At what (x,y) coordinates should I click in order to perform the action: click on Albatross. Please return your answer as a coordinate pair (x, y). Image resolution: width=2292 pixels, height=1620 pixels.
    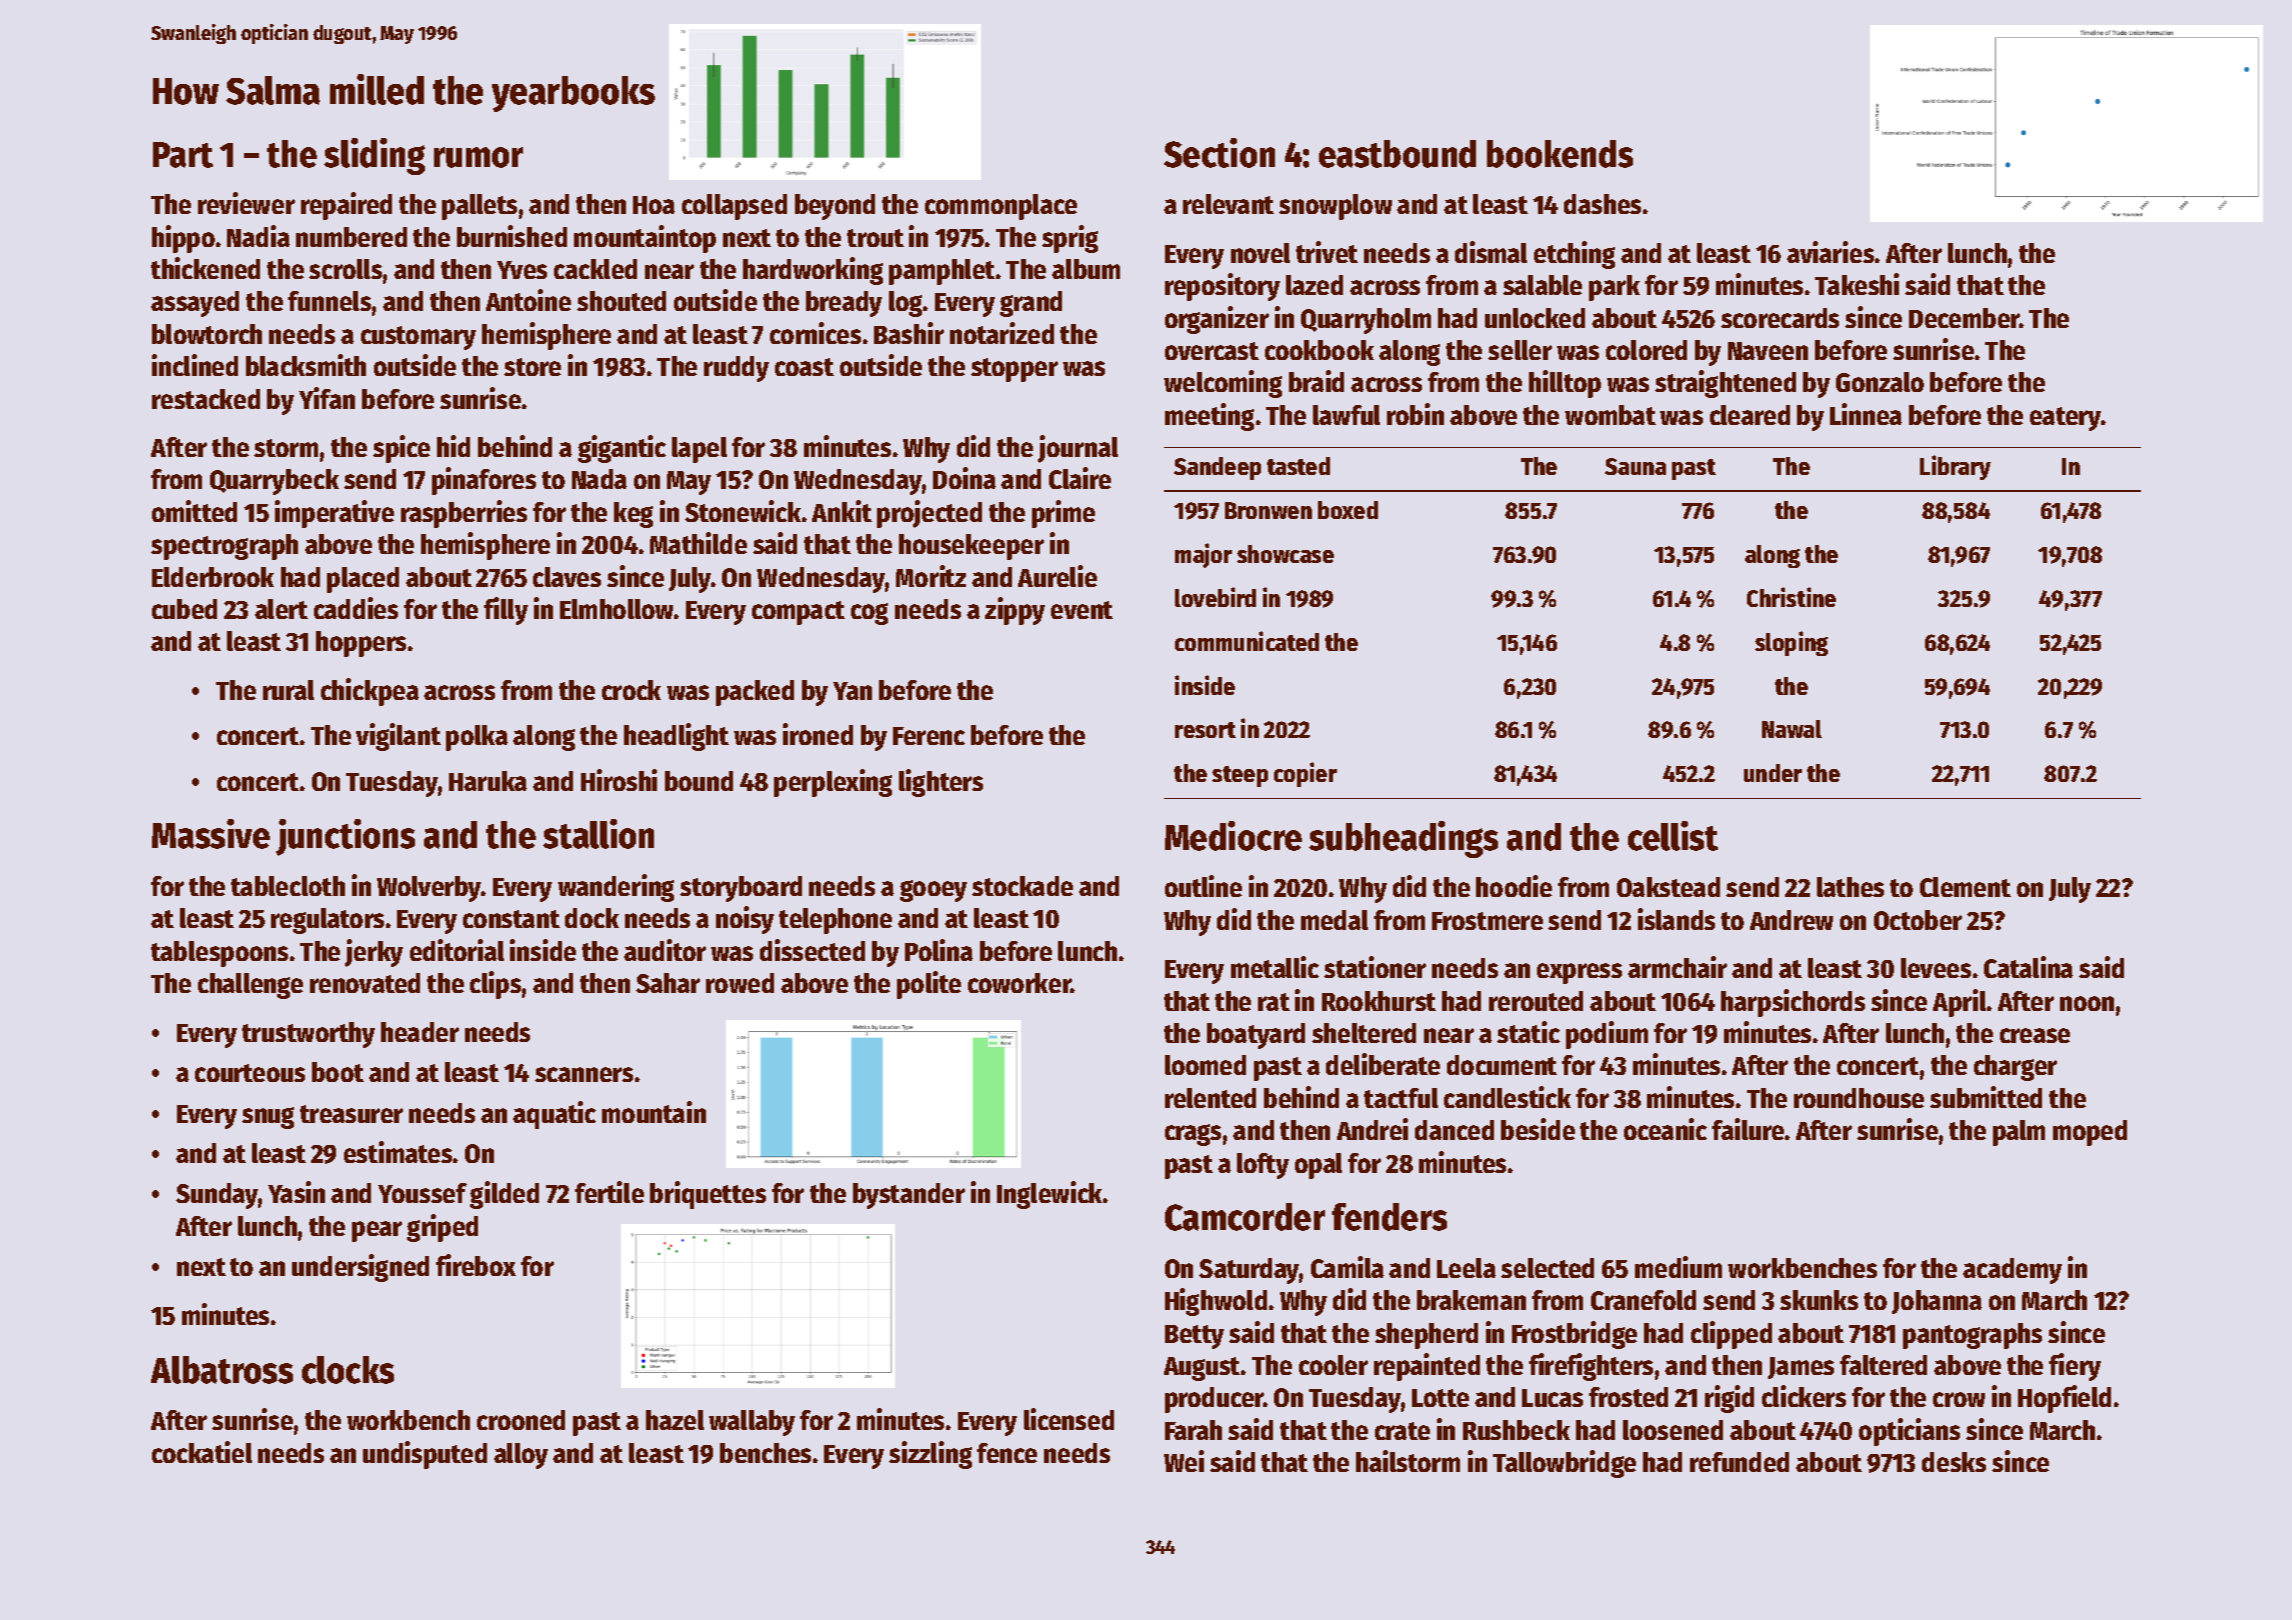
    Looking at the image, I should click on (222, 1370).
